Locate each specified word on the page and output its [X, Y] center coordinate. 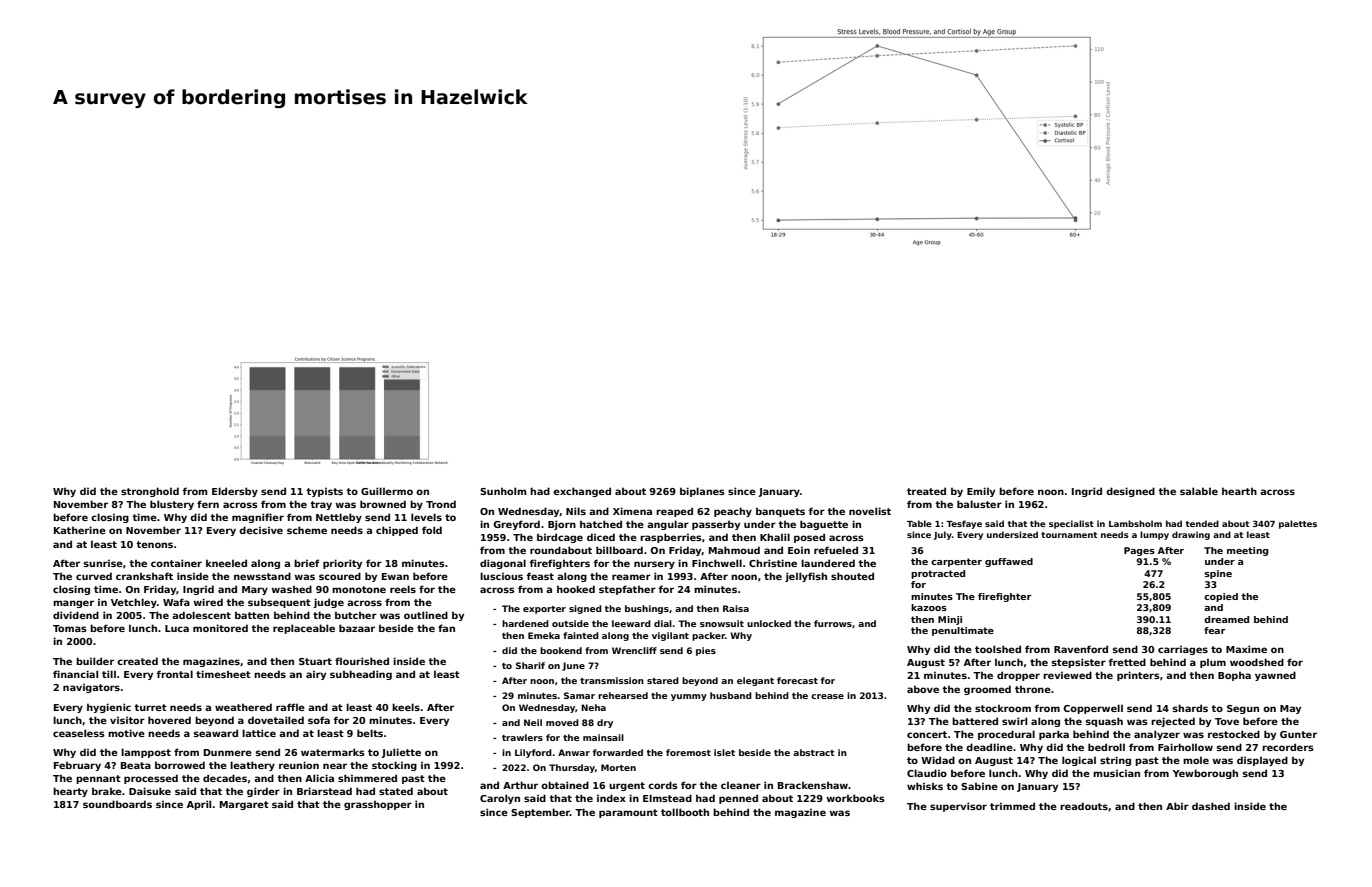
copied [1221, 597]
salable [1199, 491]
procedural [1006, 735]
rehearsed [623, 695]
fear [1214, 630]
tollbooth [685, 812]
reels [403, 589]
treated [926, 491]
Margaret [244, 805]
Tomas [70, 628]
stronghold [150, 492]
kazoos [929, 607]
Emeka [544, 635]
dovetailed [276, 720]
